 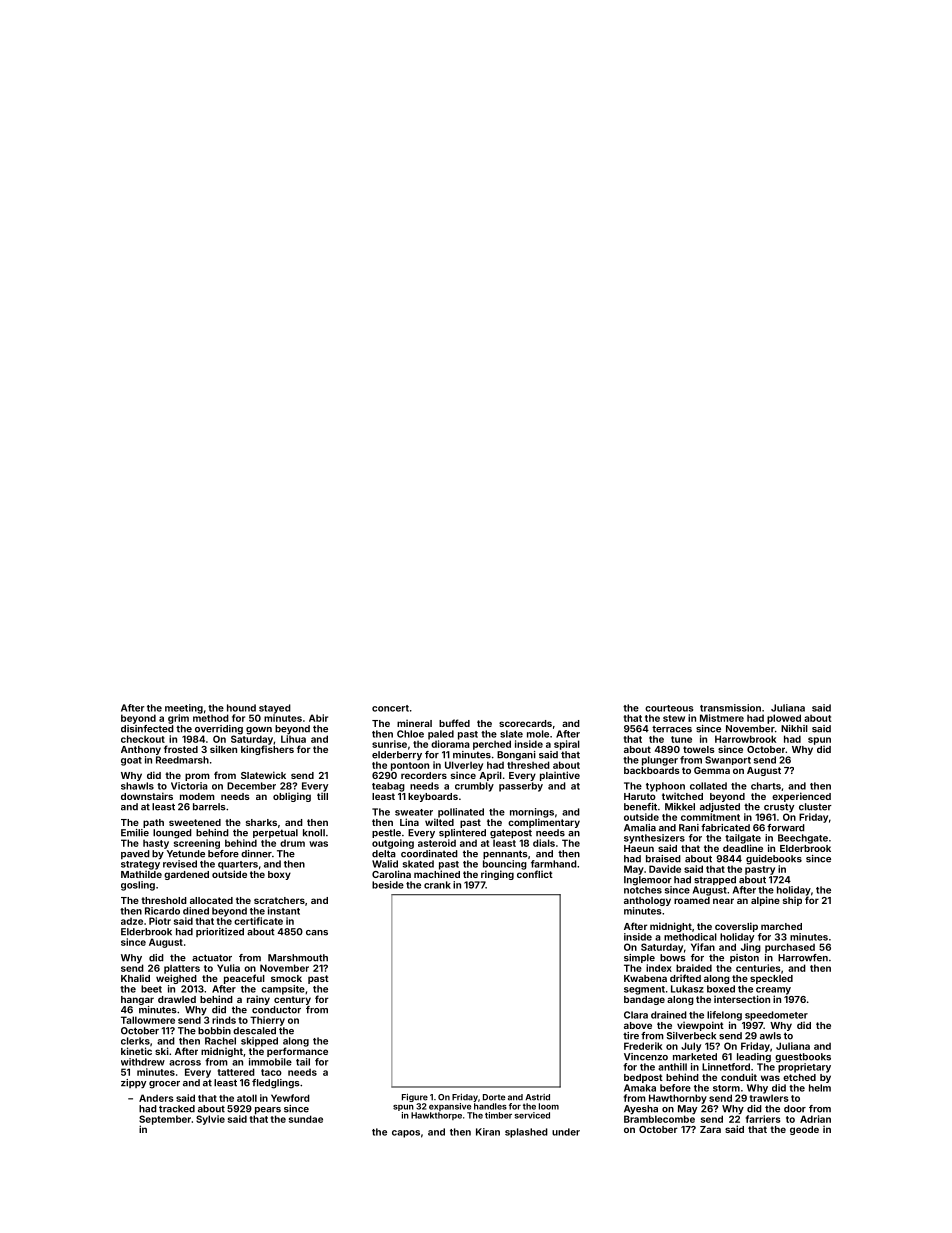 What do you see at coordinates (784, 719) in the page?
I see `plowed` at bounding box center [784, 719].
